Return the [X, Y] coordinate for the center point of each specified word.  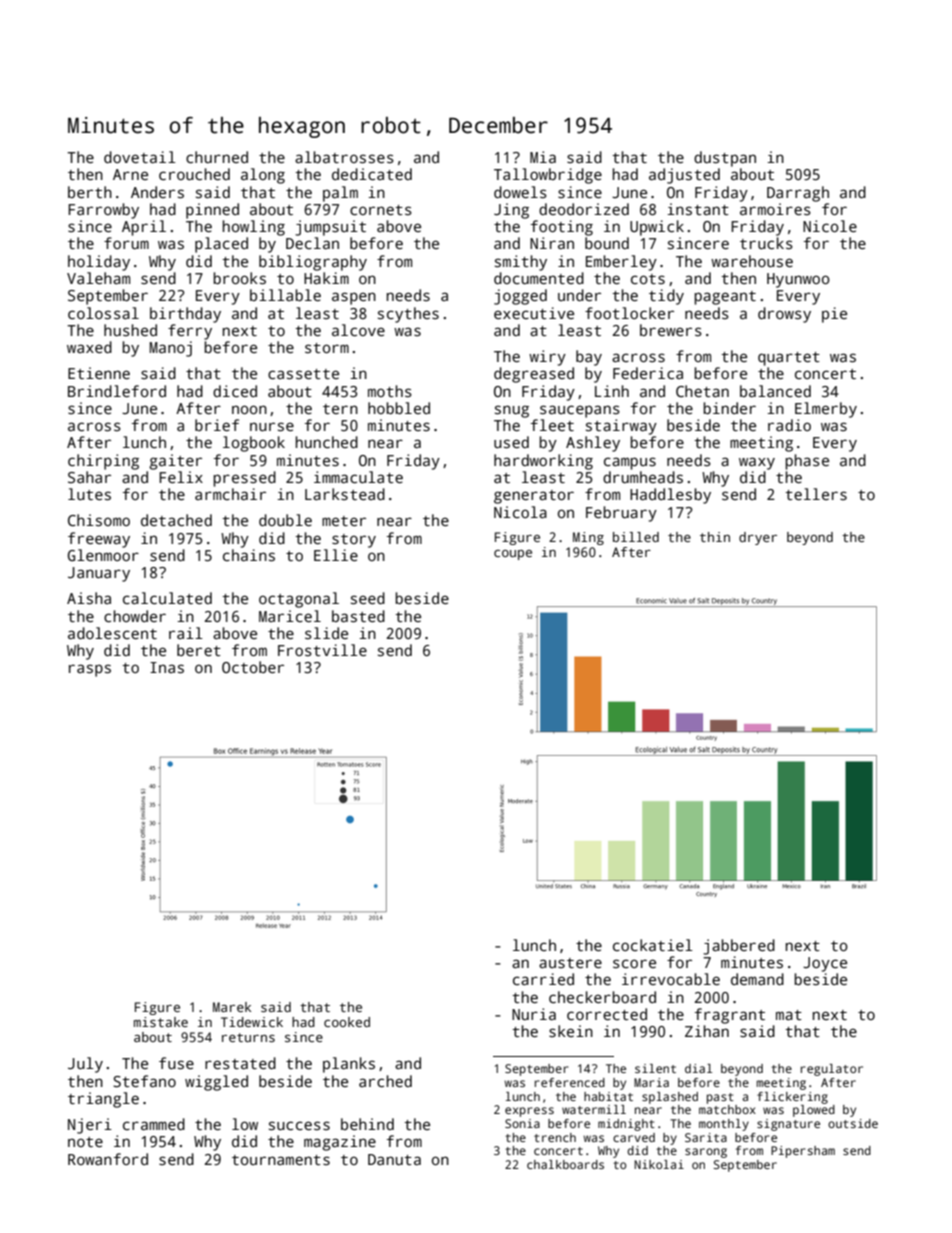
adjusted [684, 176]
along [263, 176]
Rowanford [108, 1159]
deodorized [584, 209]
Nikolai [659, 1164]
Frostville [322, 650]
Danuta [394, 1159]
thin [715, 537]
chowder [135, 616]
